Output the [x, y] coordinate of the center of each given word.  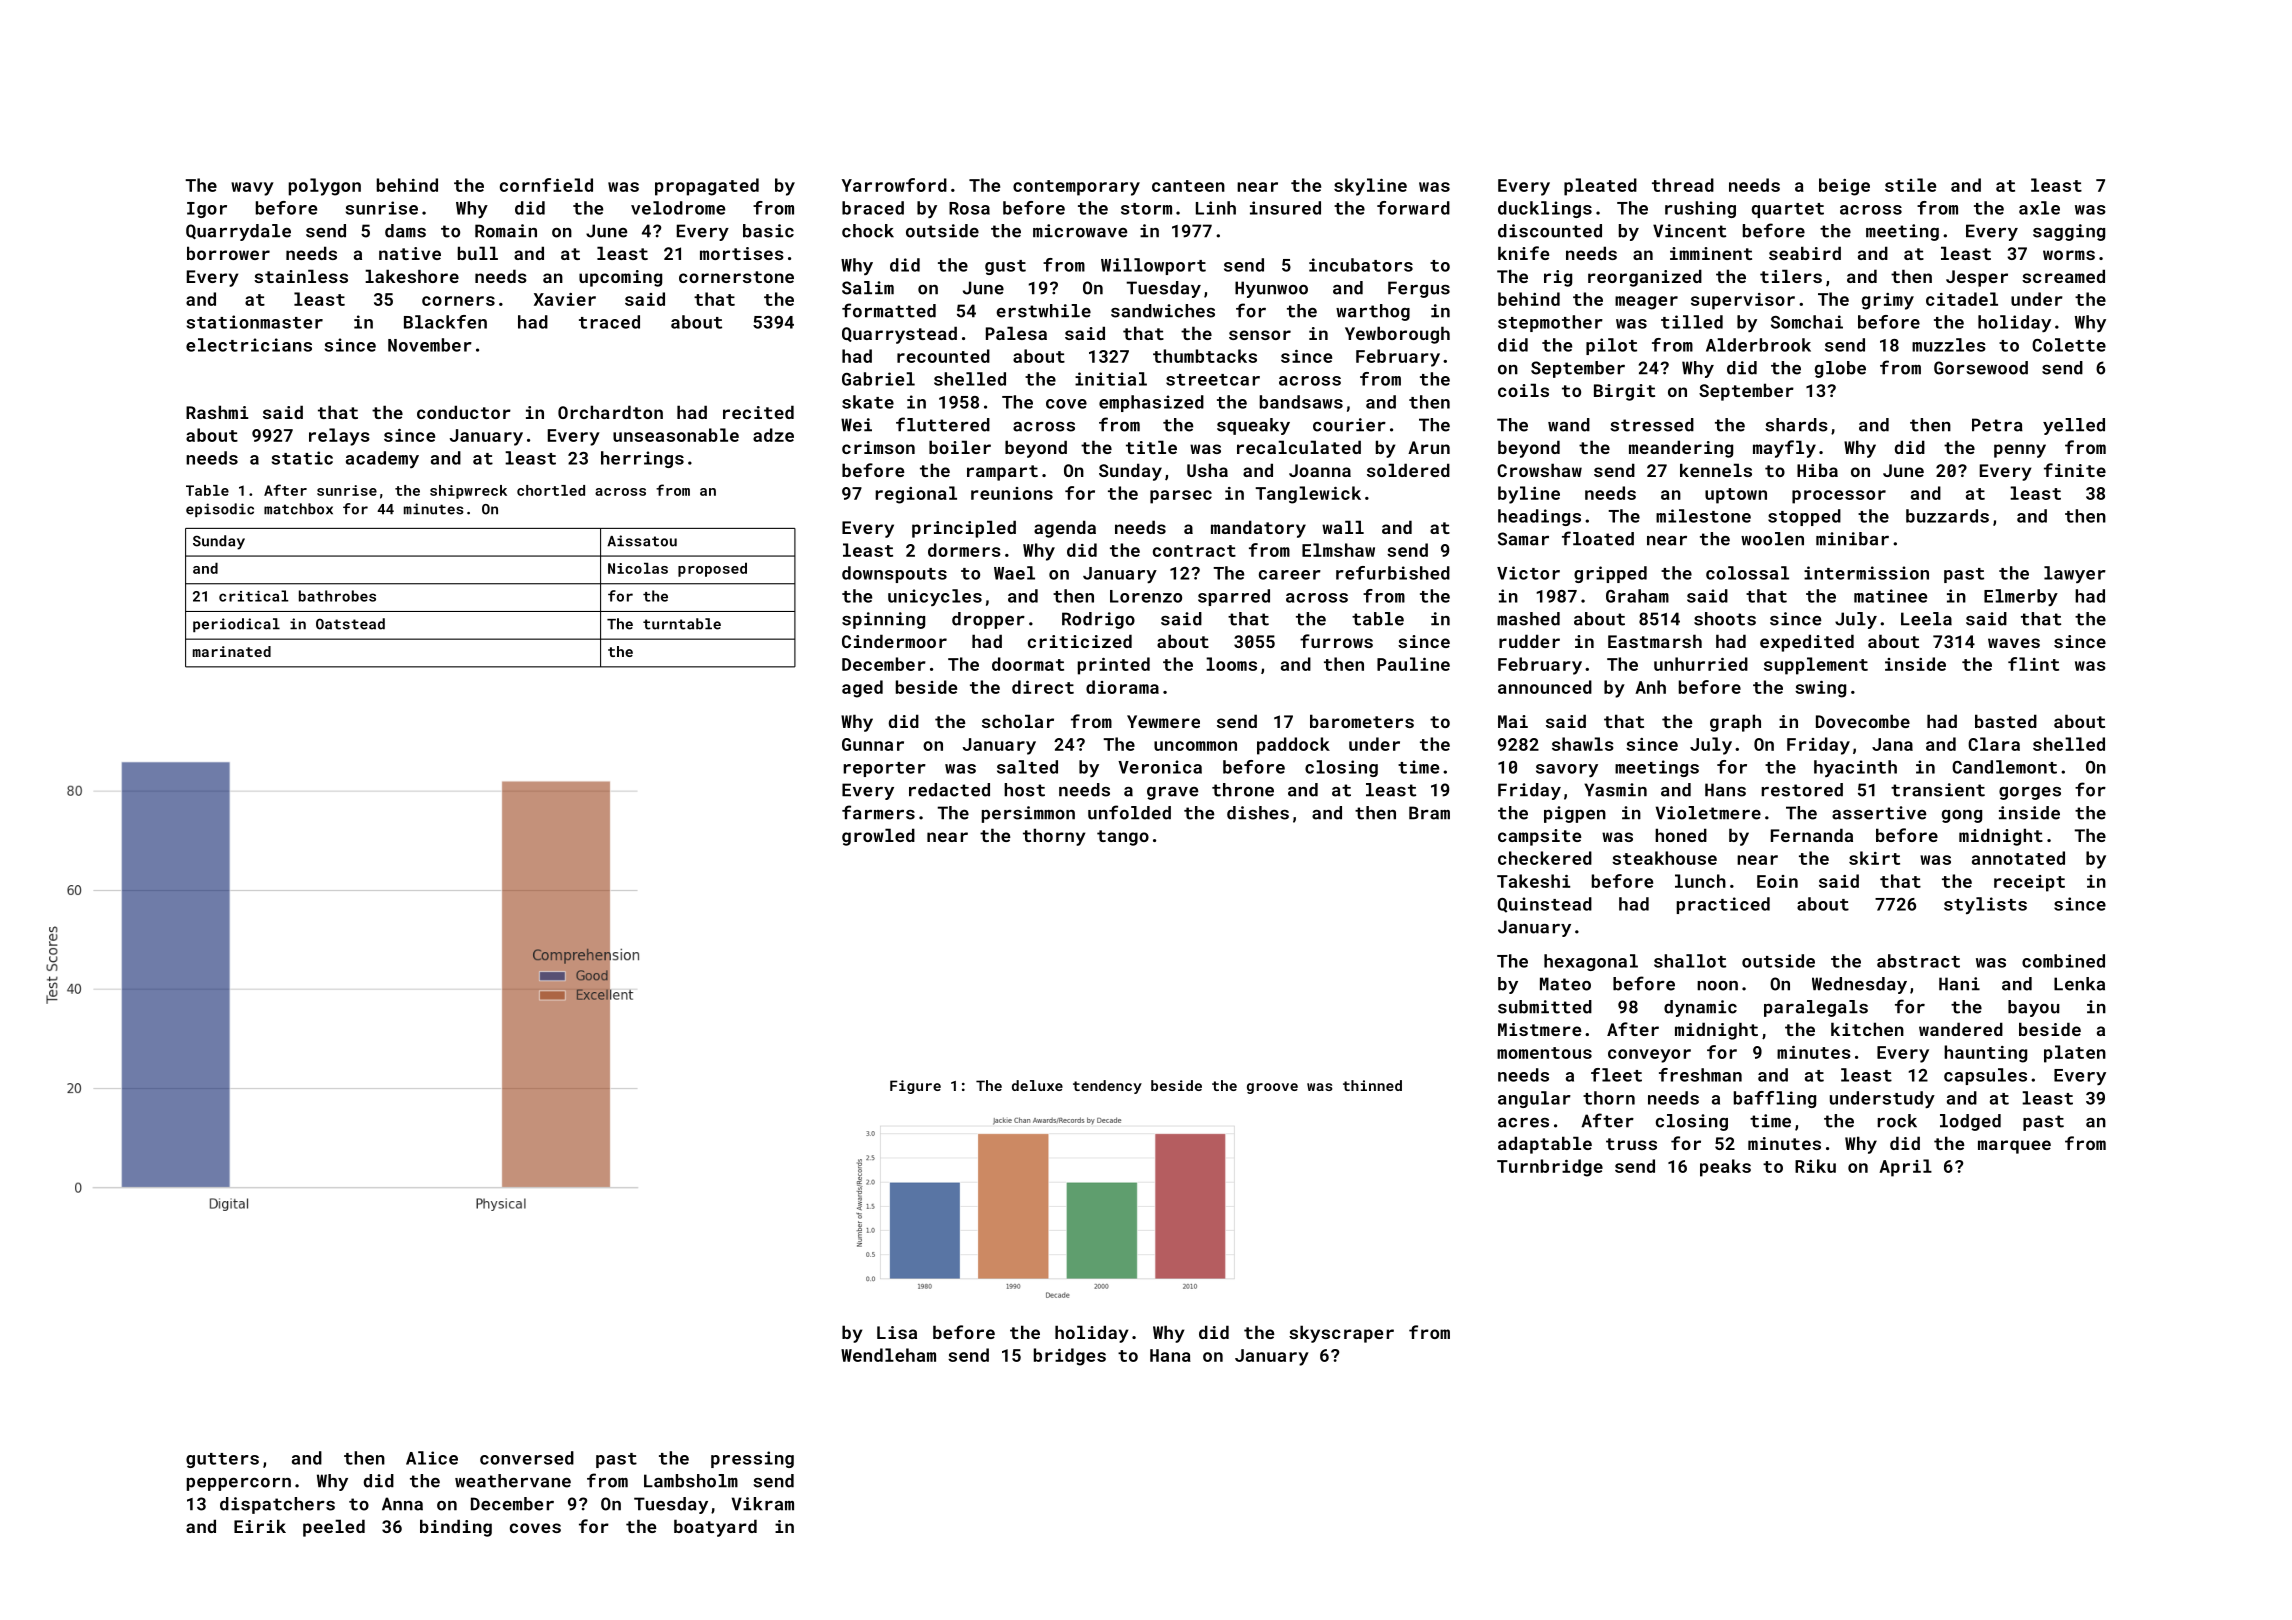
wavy [252, 189]
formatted [889, 310]
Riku [1815, 1166]
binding [456, 1528]
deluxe [1037, 1085]
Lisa [897, 1332]
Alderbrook [1758, 345]
